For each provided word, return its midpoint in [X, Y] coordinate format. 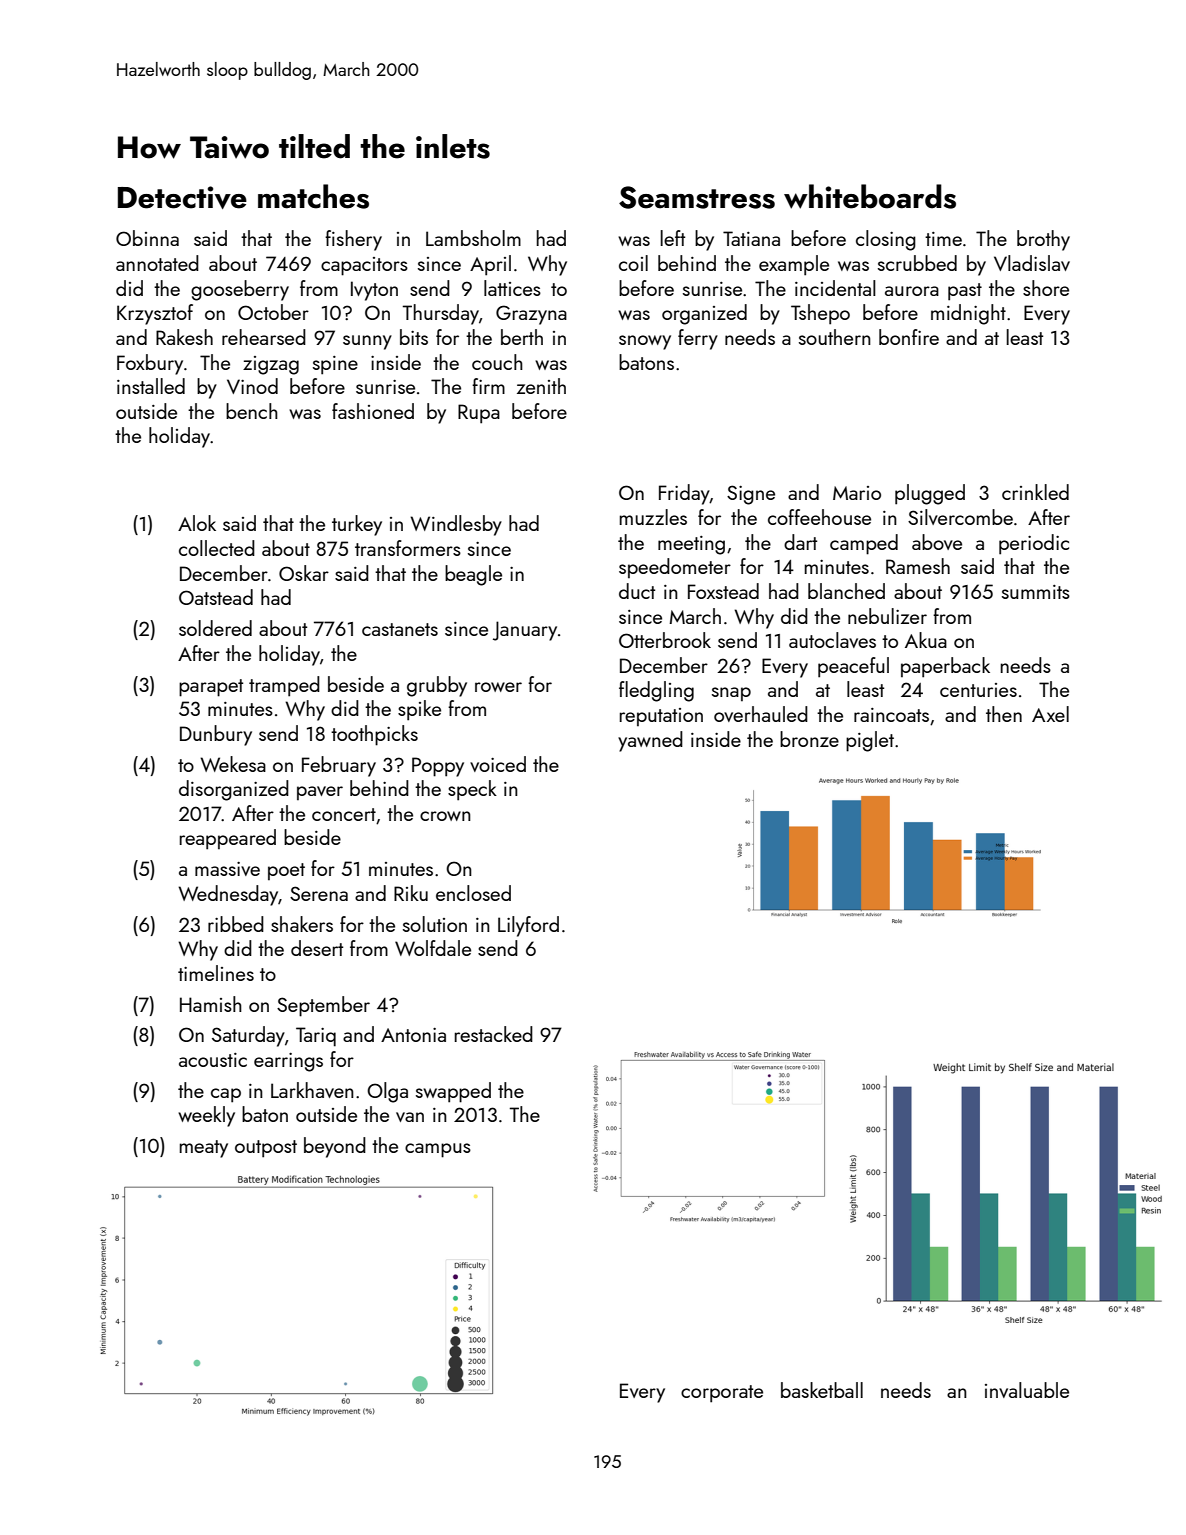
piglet [870, 741]
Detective [182, 197]
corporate [722, 1394]
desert [317, 948]
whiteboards [870, 196]
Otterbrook [665, 640]
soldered [215, 628]
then [1004, 714]
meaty [204, 1149]
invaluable [1027, 1390]
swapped [453, 1092]
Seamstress [697, 197]
